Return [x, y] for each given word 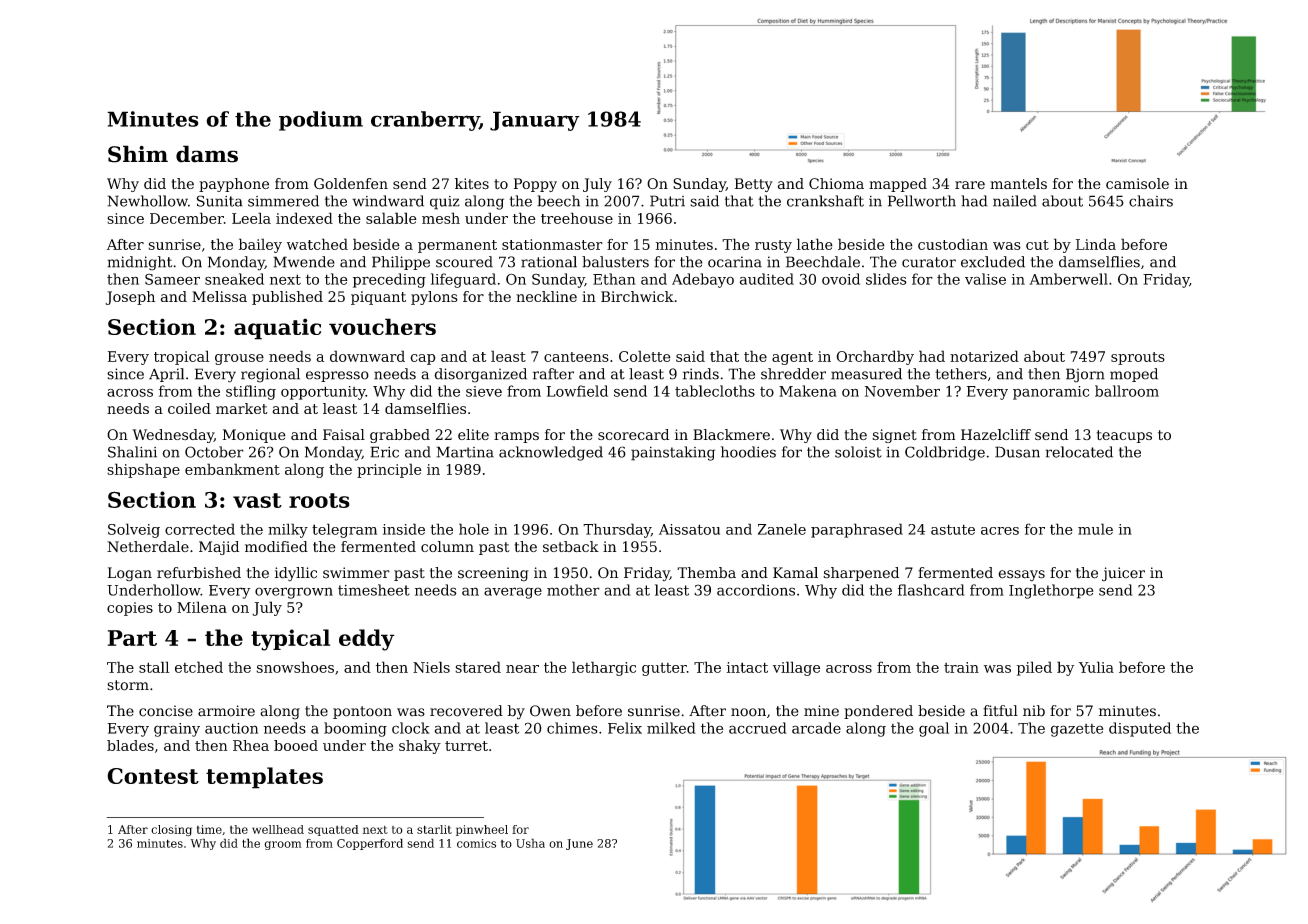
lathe [815, 244]
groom [283, 845]
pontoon [362, 712]
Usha [530, 843]
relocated [1079, 452]
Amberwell [1068, 279]
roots [319, 500]
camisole [1137, 183]
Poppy [535, 185]
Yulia [1096, 667]
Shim [138, 154]
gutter [664, 669]
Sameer [172, 279]
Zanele [782, 529]
